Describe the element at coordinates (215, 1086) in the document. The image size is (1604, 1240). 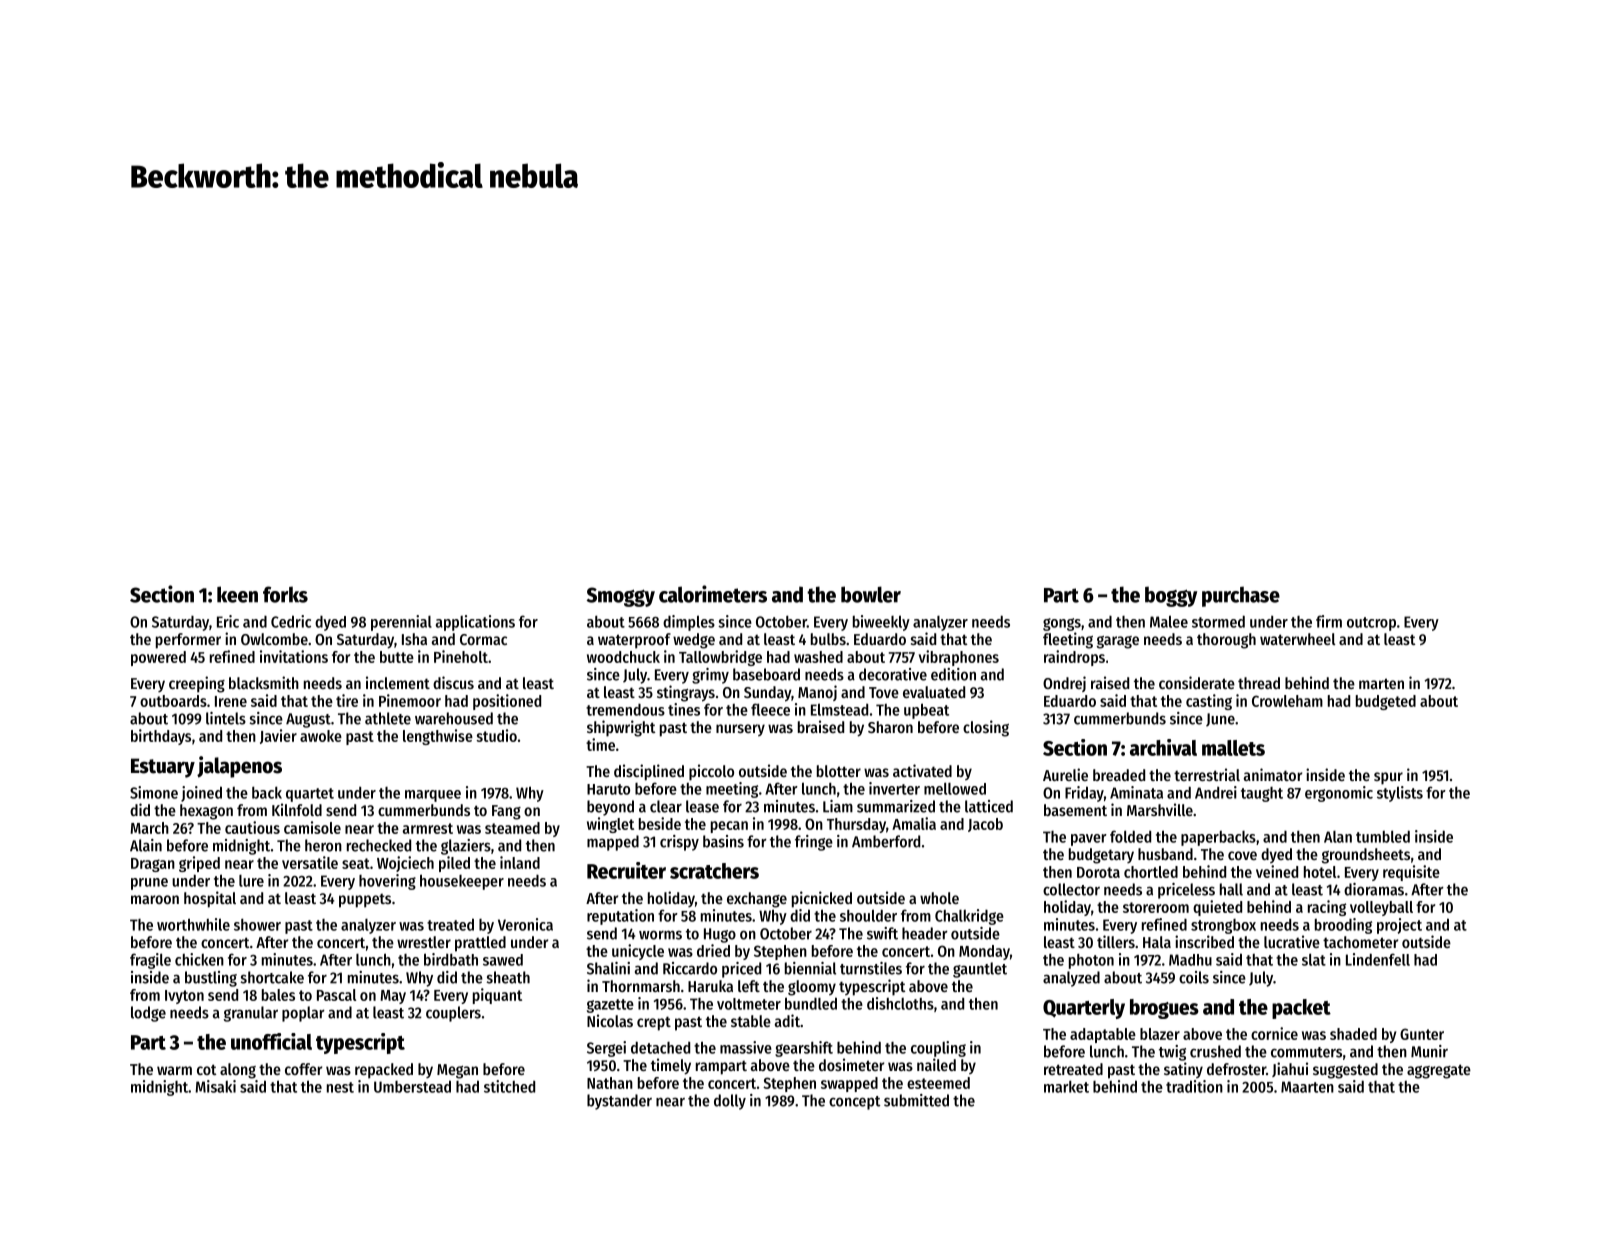
I see `Misaki` at that location.
